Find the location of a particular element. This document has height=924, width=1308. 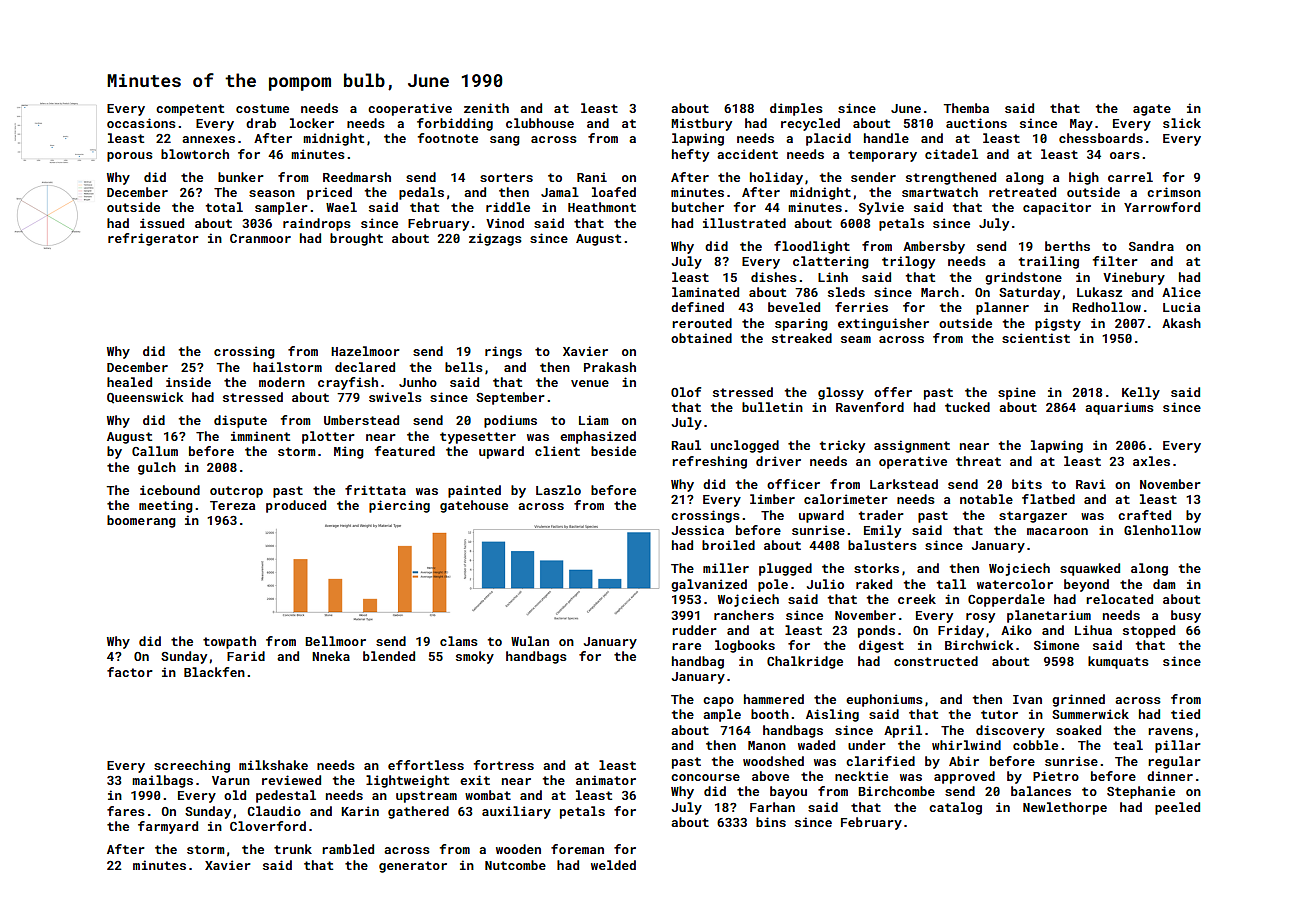

rings is located at coordinates (503, 352).
